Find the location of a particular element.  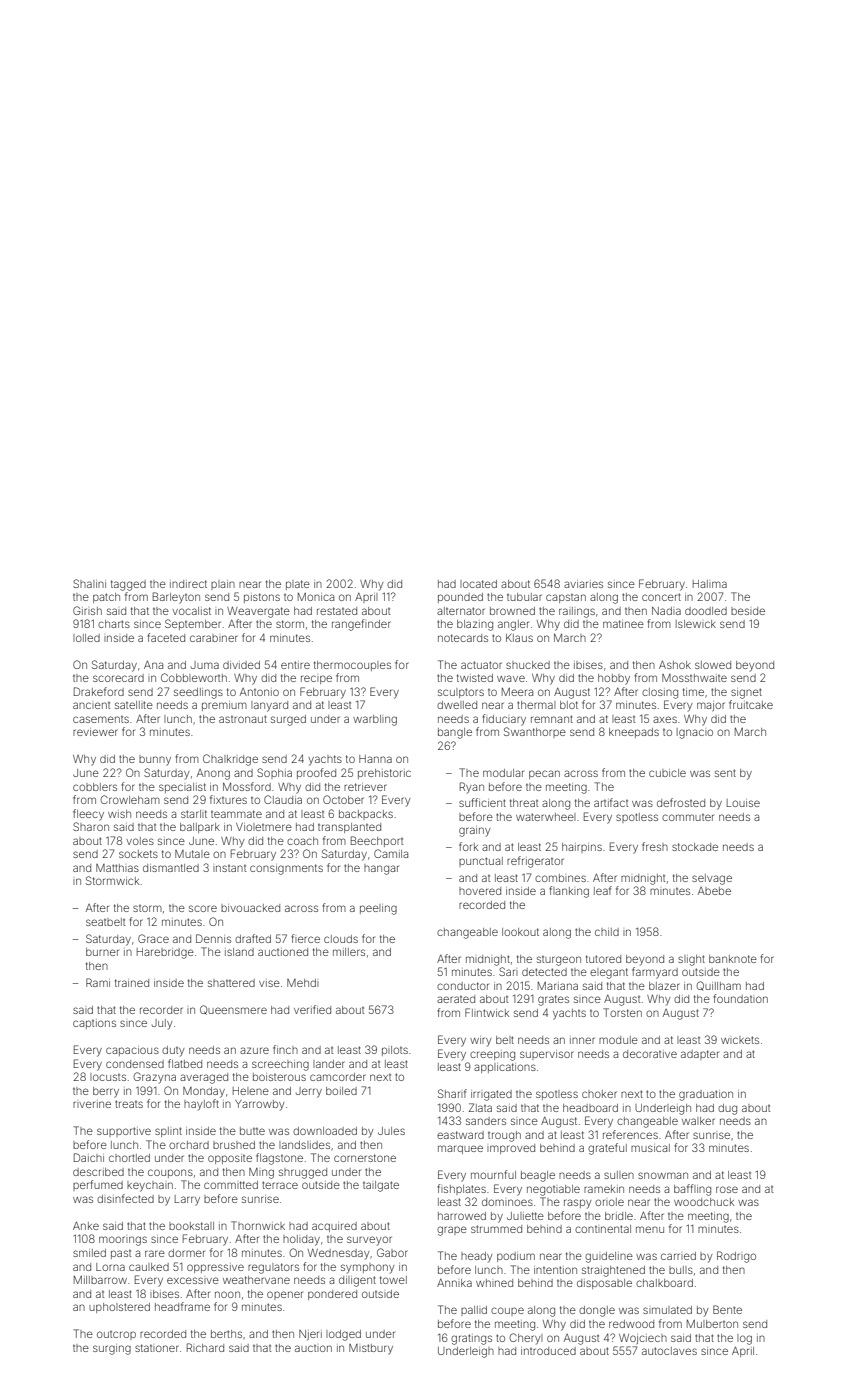

fruitcake is located at coordinates (751, 704).
